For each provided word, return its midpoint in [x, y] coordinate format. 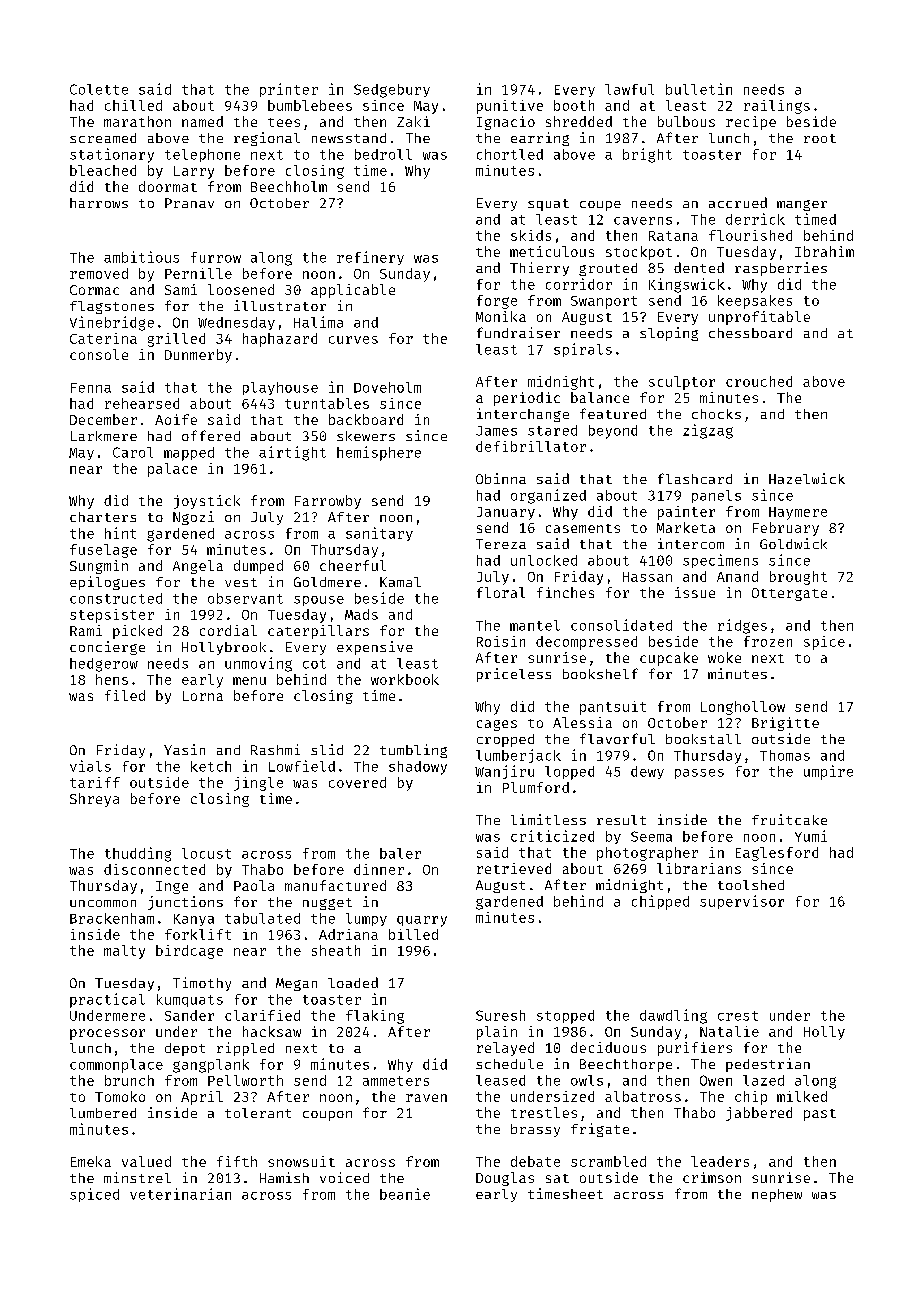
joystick [207, 502]
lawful [629, 89]
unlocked [544, 560]
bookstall [703, 739]
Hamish [284, 1177]
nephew [777, 1195]
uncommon [103, 903]
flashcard [695, 478]
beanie [405, 1194]
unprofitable [759, 318]
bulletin [699, 89]
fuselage [103, 551]
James [496, 431]
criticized [552, 836]
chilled [133, 105]
